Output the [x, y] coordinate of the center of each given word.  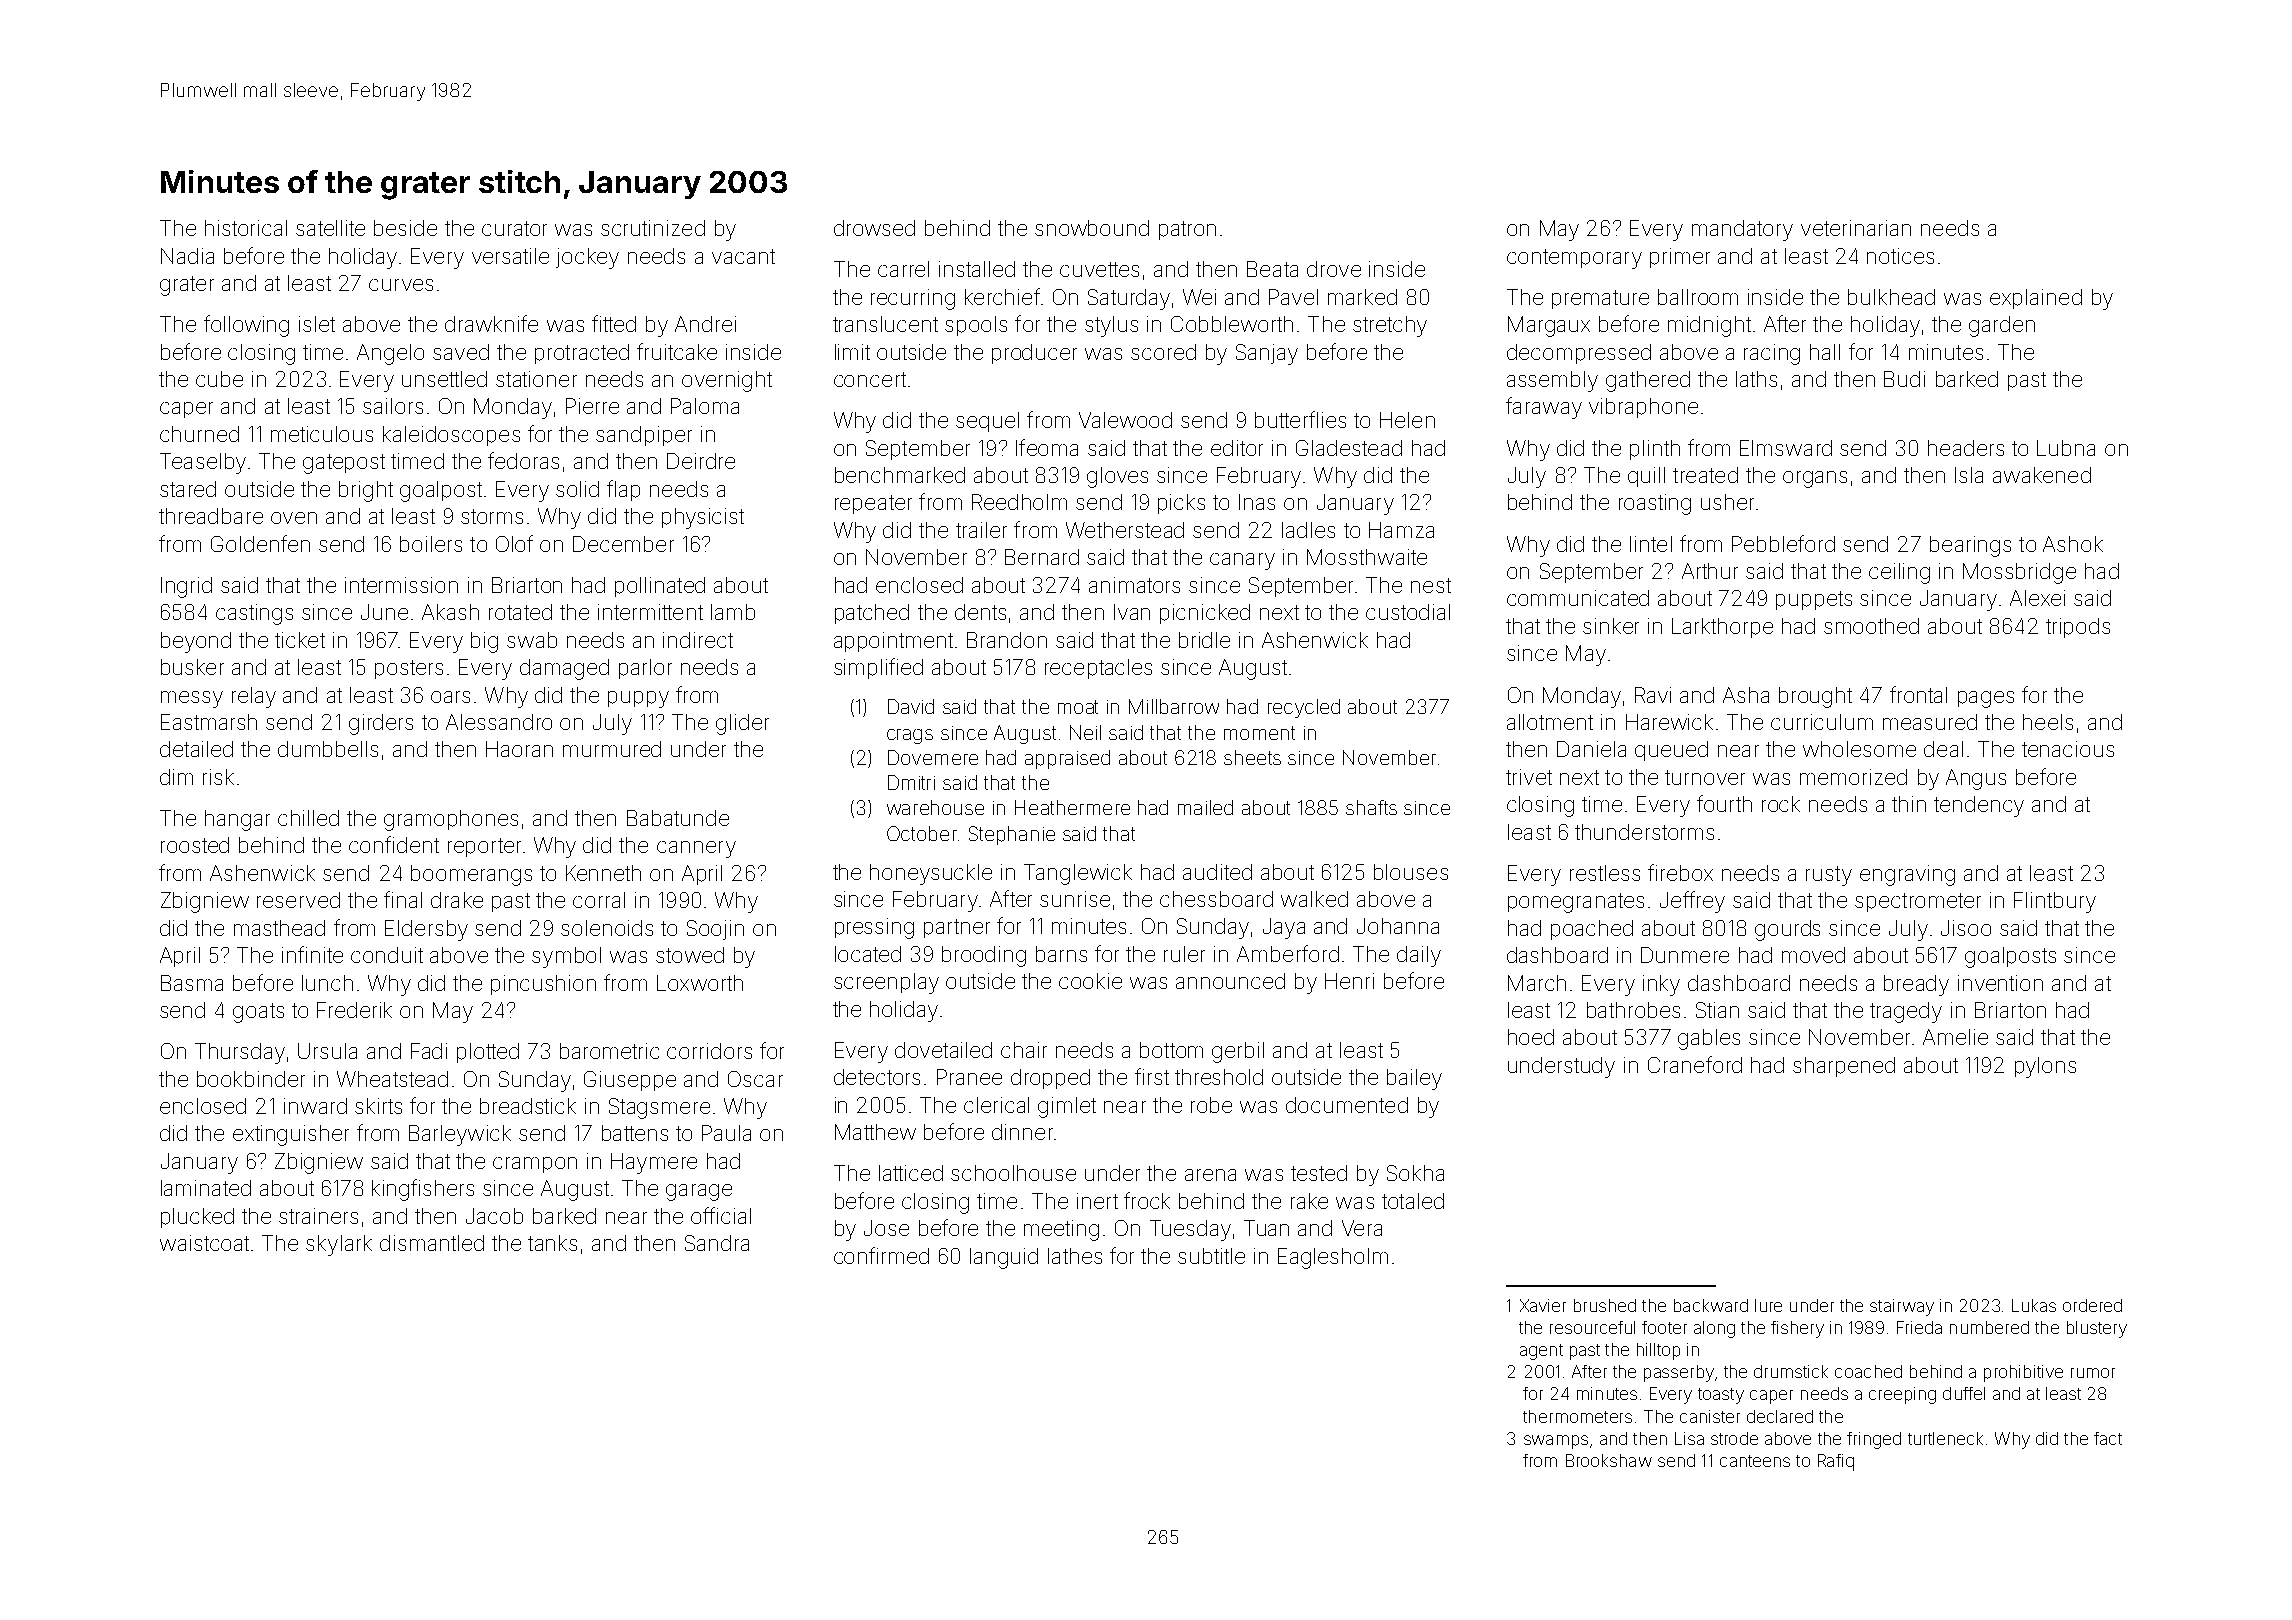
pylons [2045, 1067]
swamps [1556, 1442]
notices [1900, 256]
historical [246, 228]
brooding [984, 956]
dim [176, 777]
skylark [339, 1245]
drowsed [874, 228]
